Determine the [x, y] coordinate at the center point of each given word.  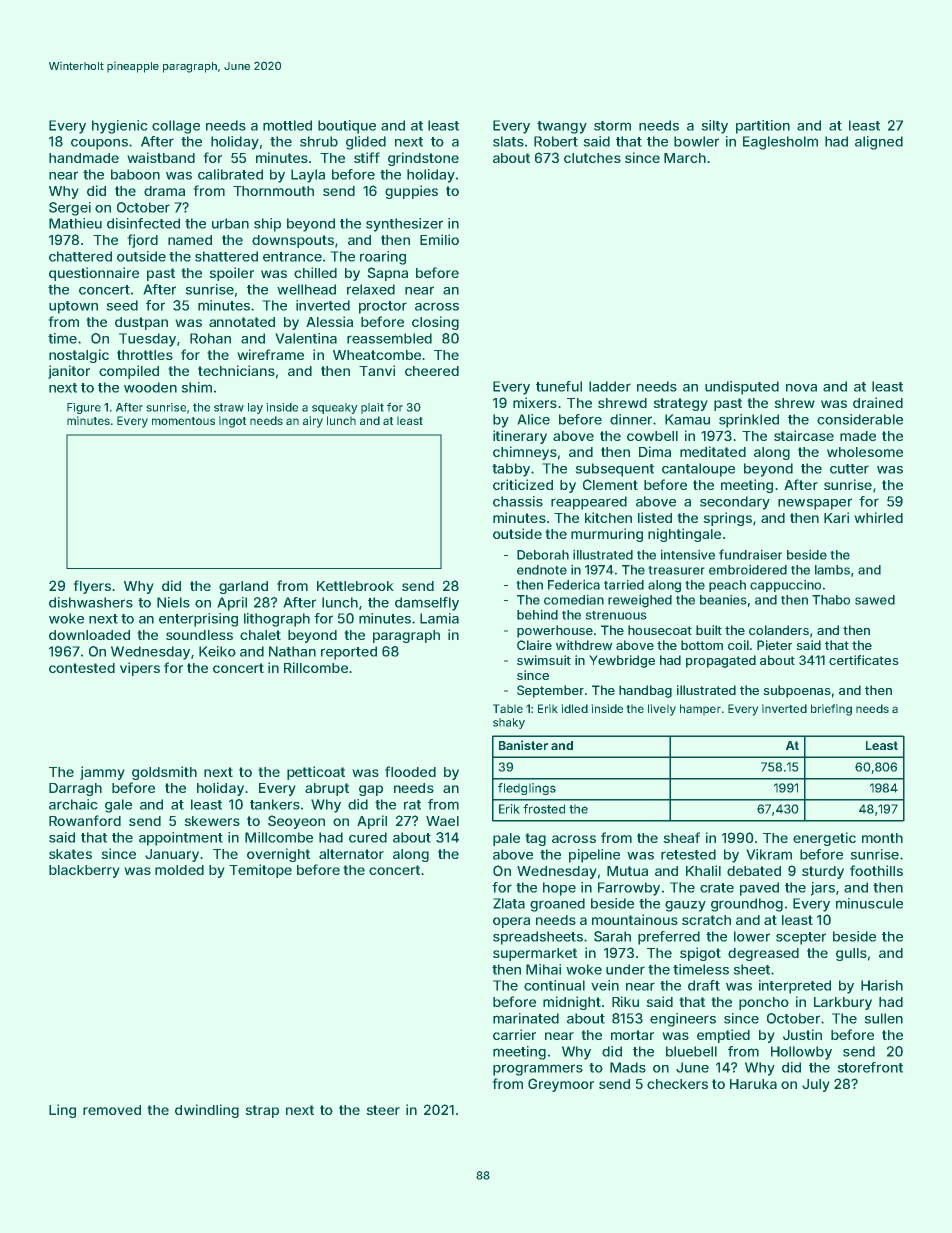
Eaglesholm [780, 143]
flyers [92, 587]
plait [372, 408]
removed [112, 1110]
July [816, 1085]
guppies [411, 192]
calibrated [230, 174]
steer [383, 1110]
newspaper [815, 504]
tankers [275, 804]
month [882, 838]
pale [506, 839]
